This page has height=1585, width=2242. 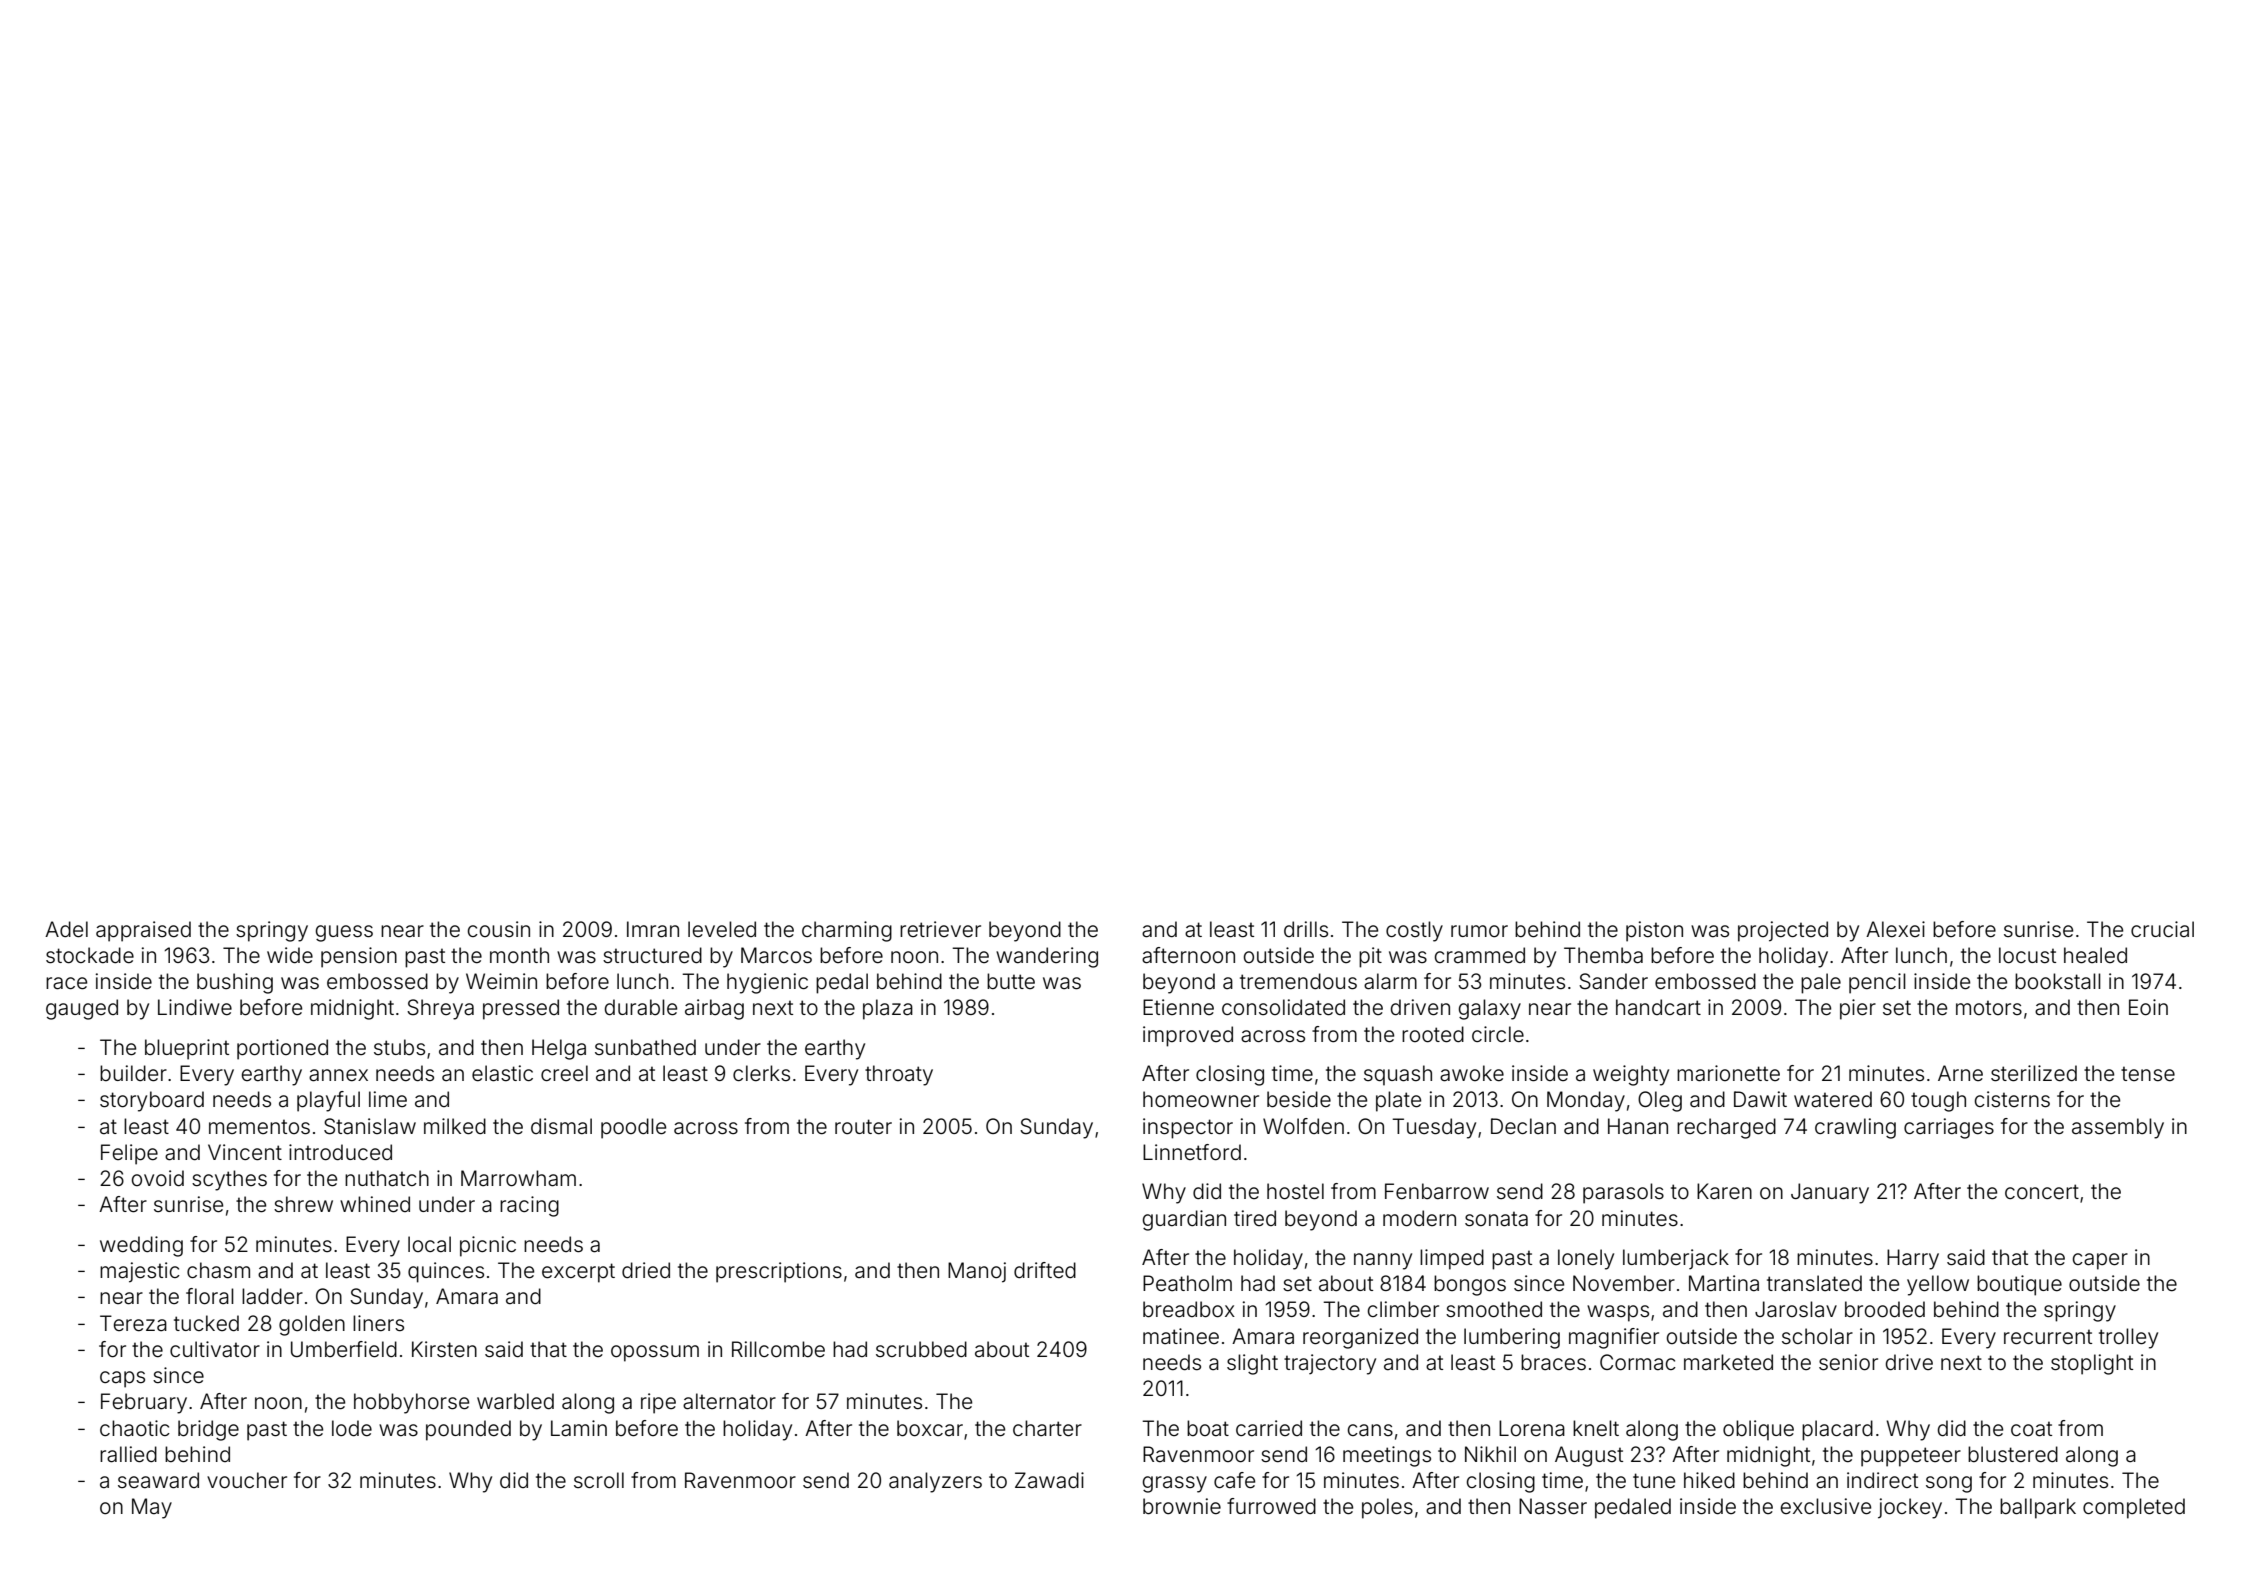 I want to click on hostel, so click(x=1295, y=1191).
